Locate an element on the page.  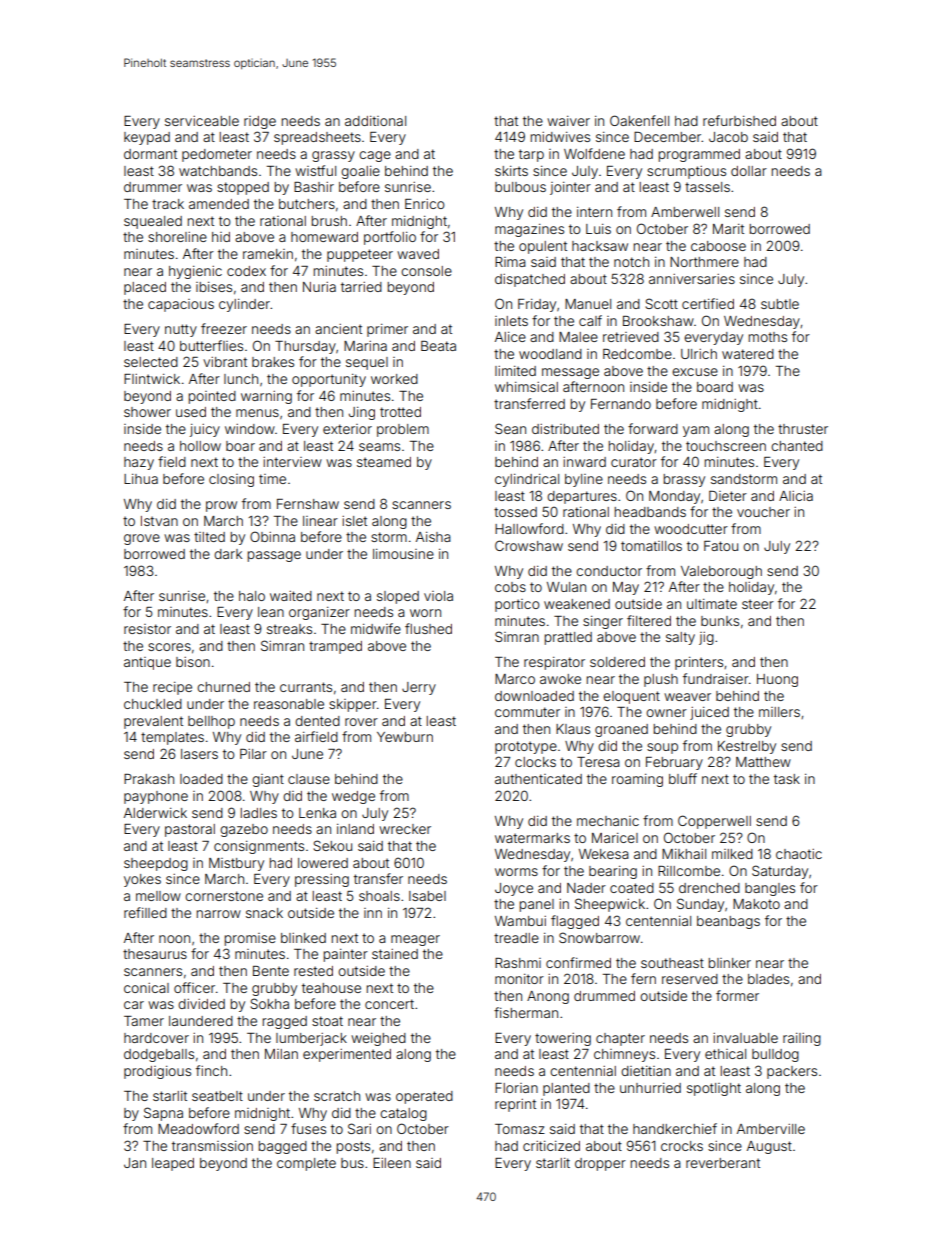
Aisha is located at coordinates (433, 537).
